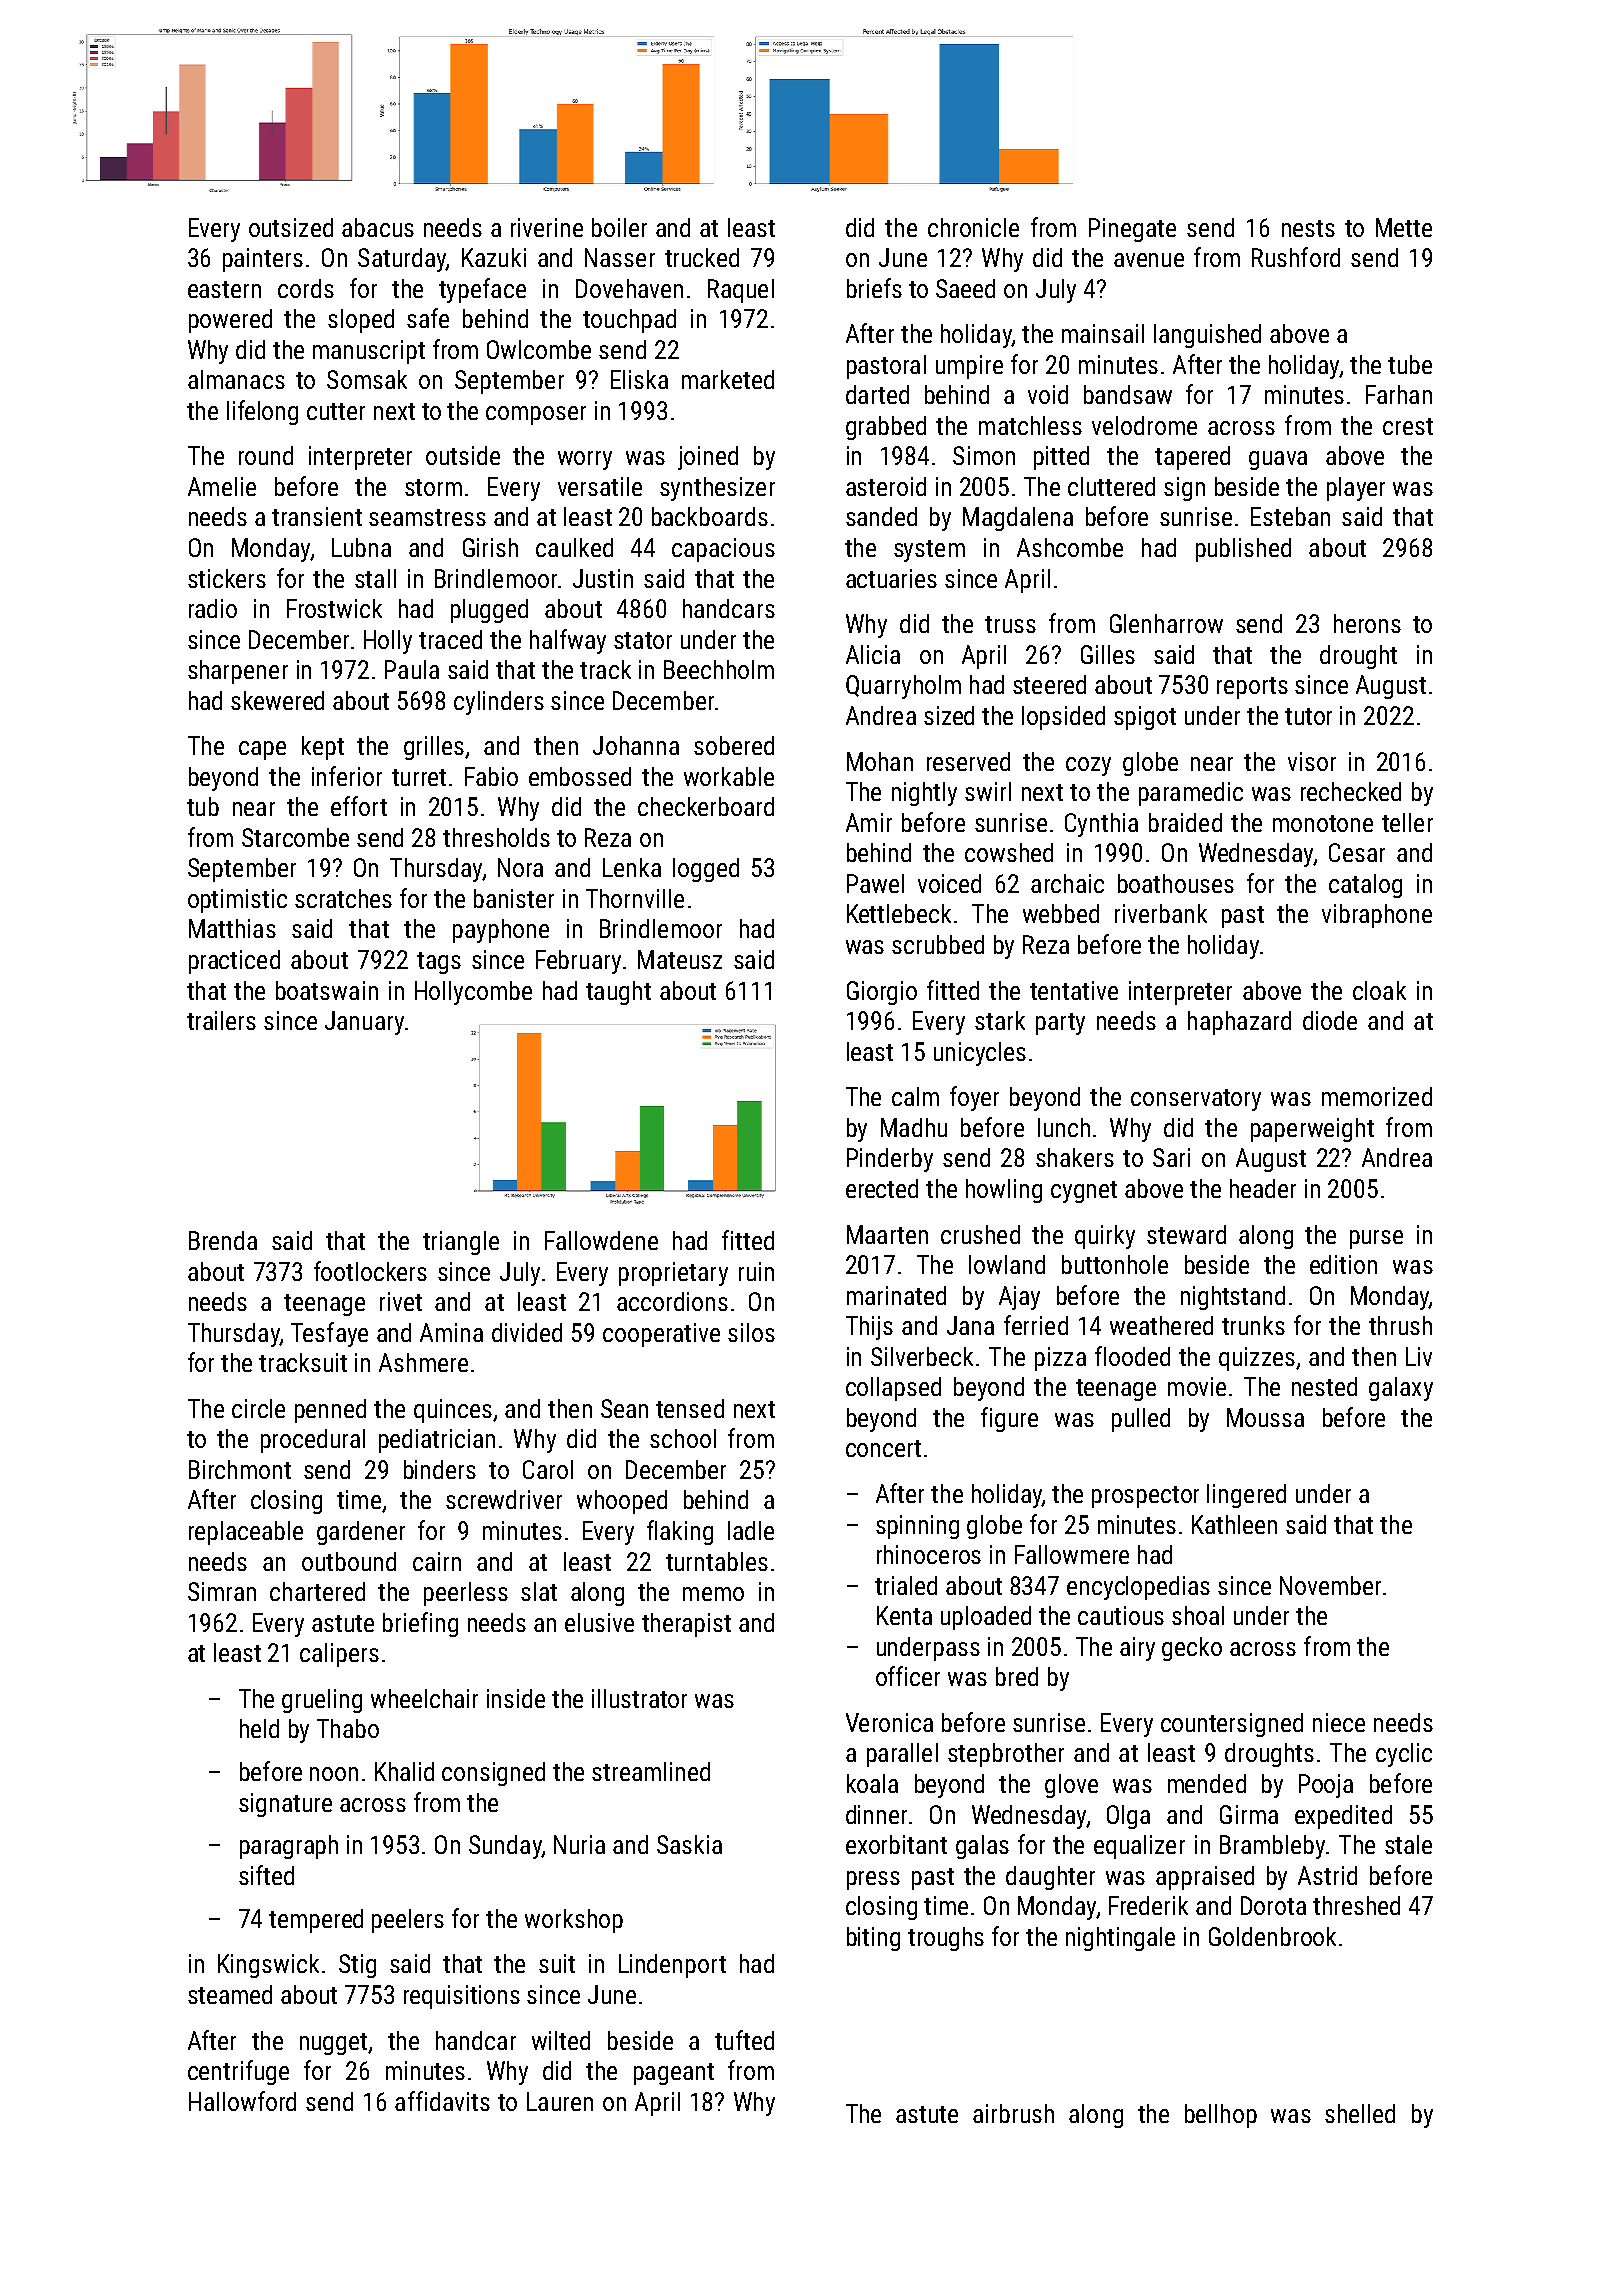 The image size is (1620, 2292). What do you see at coordinates (516, 1698) in the page?
I see `inside` at bounding box center [516, 1698].
